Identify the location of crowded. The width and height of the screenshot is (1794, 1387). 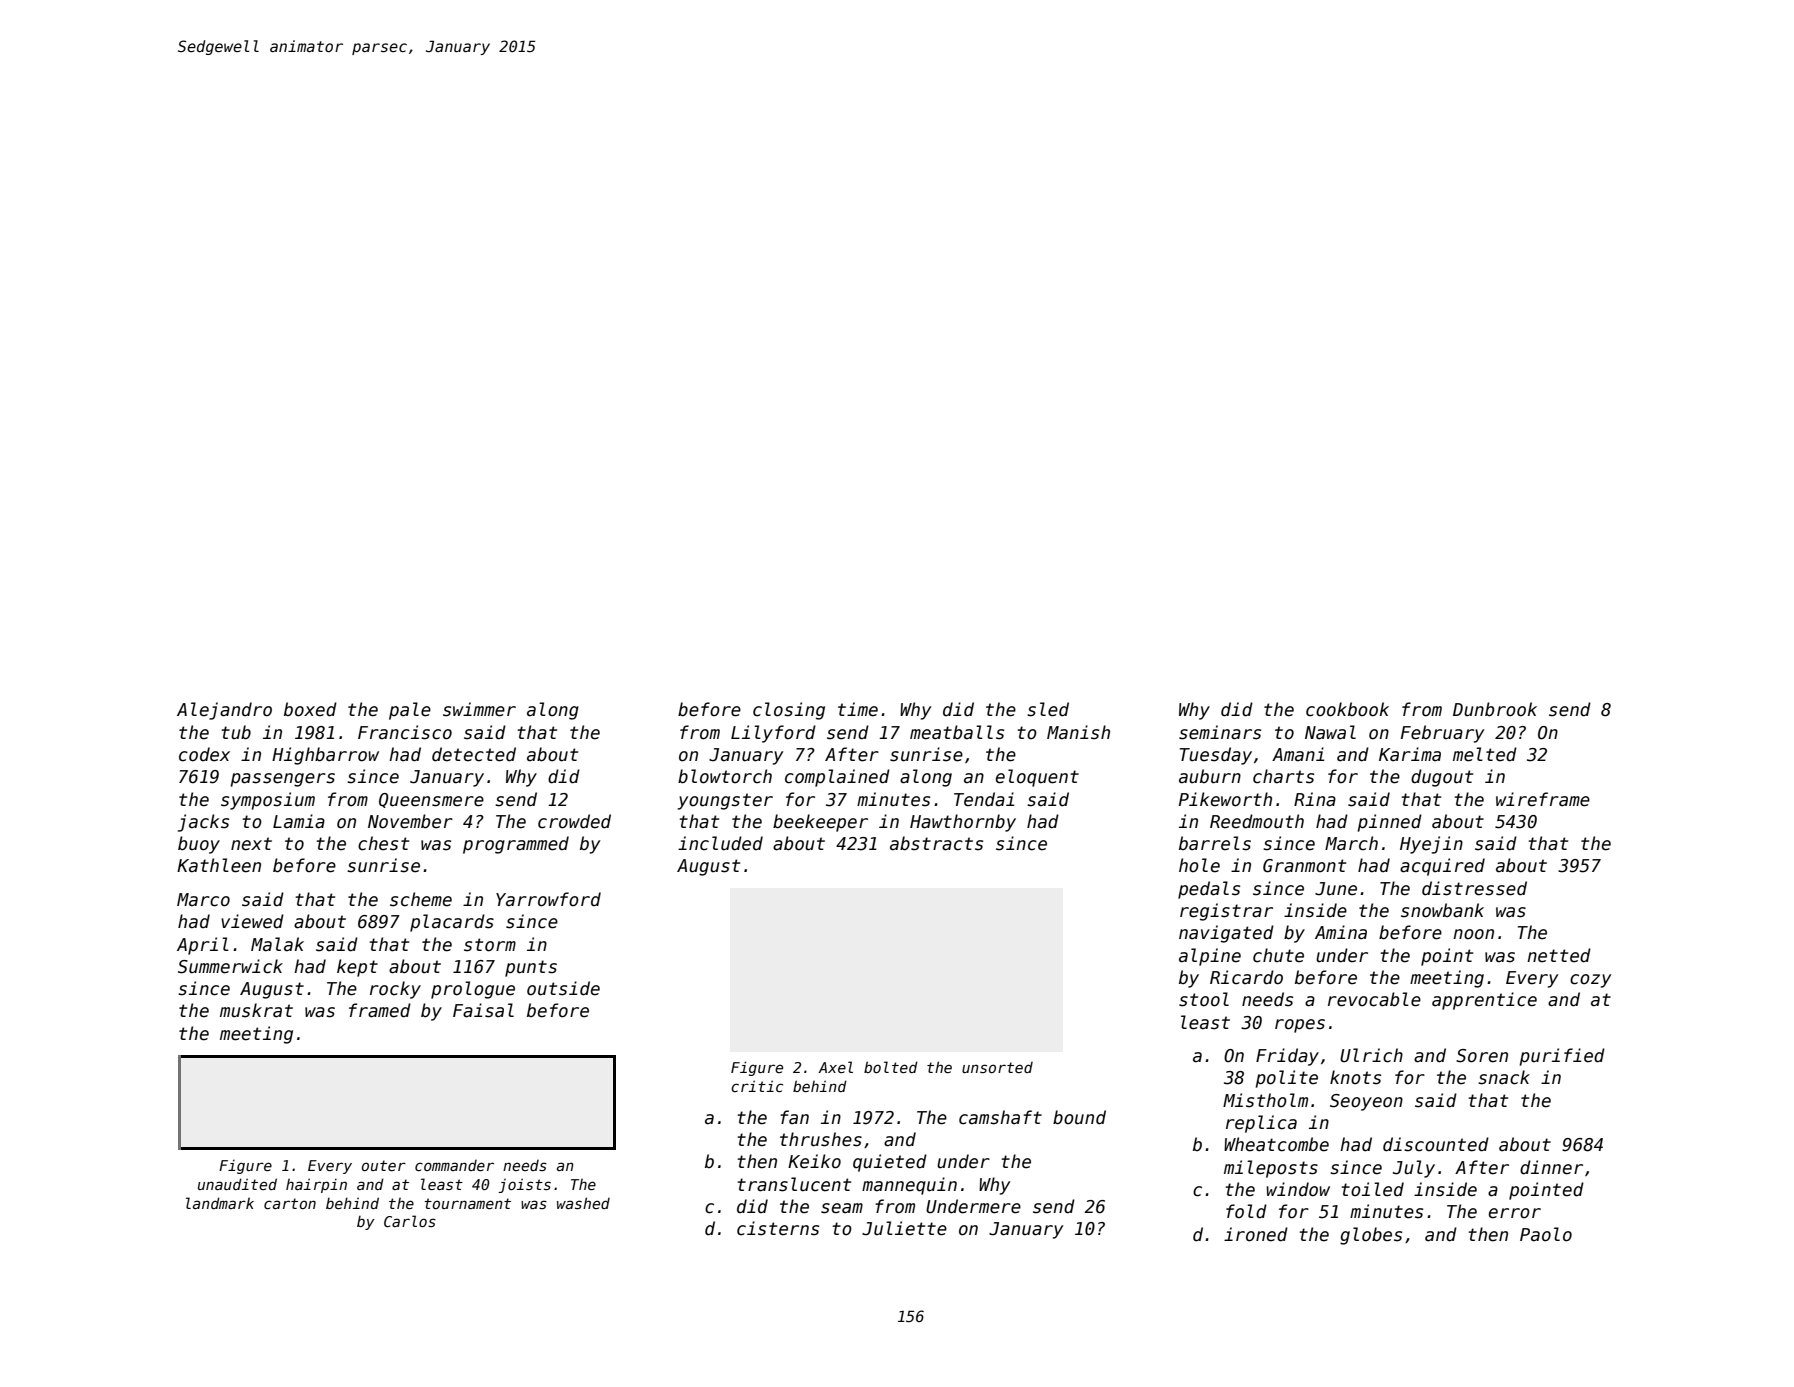
(574, 821).
